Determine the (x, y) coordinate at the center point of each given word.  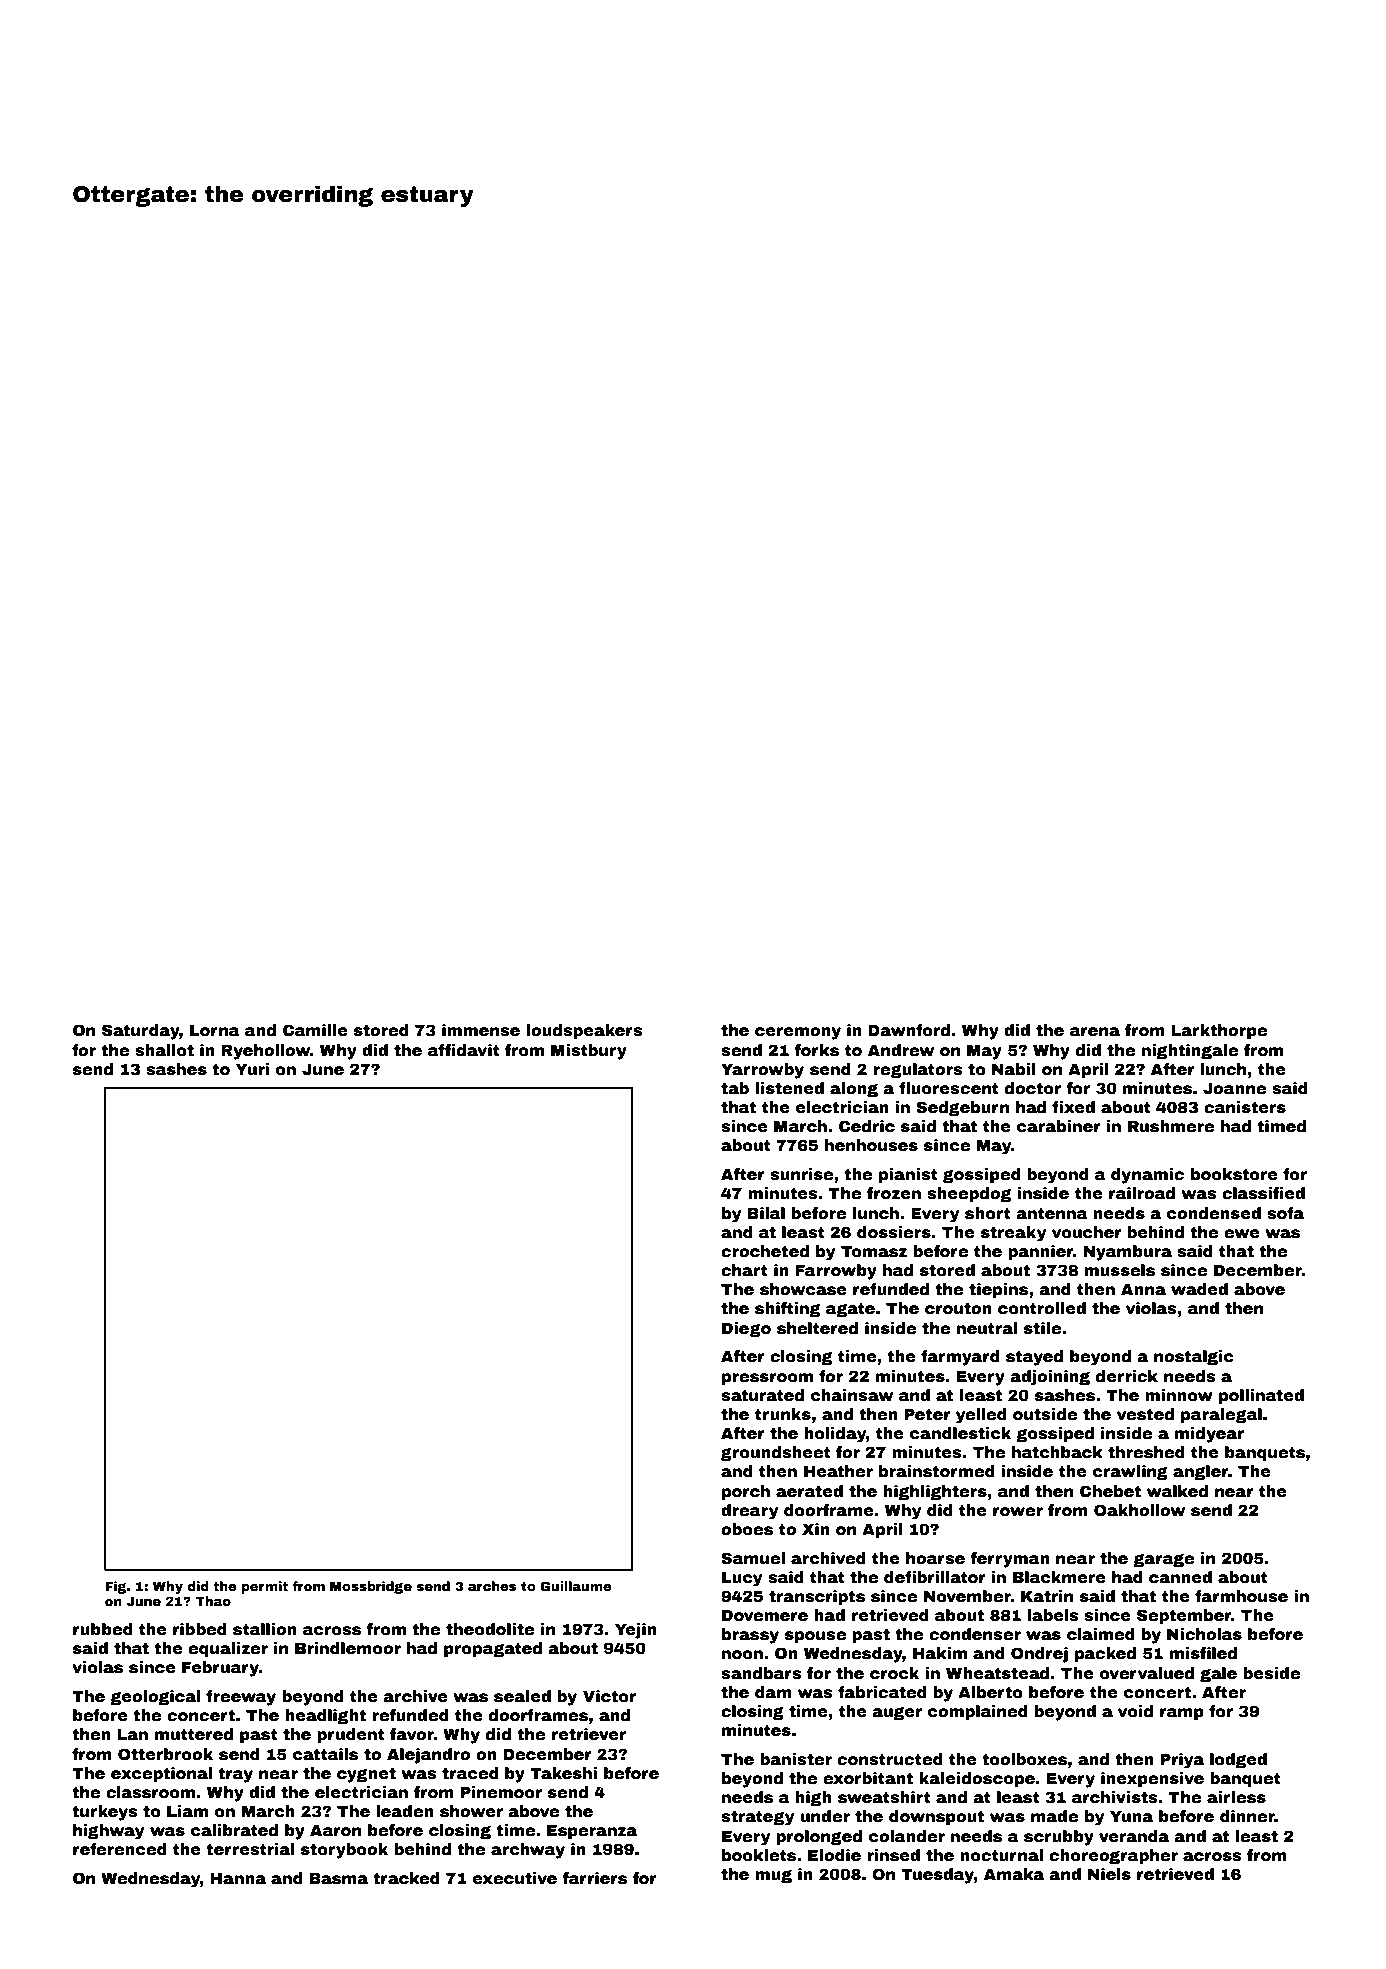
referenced (120, 1849)
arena (1095, 1032)
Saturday (141, 1032)
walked (1177, 1491)
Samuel (753, 1558)
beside (1271, 1673)
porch (746, 1493)
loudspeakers (584, 1032)
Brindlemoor (348, 1648)
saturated (762, 1395)
